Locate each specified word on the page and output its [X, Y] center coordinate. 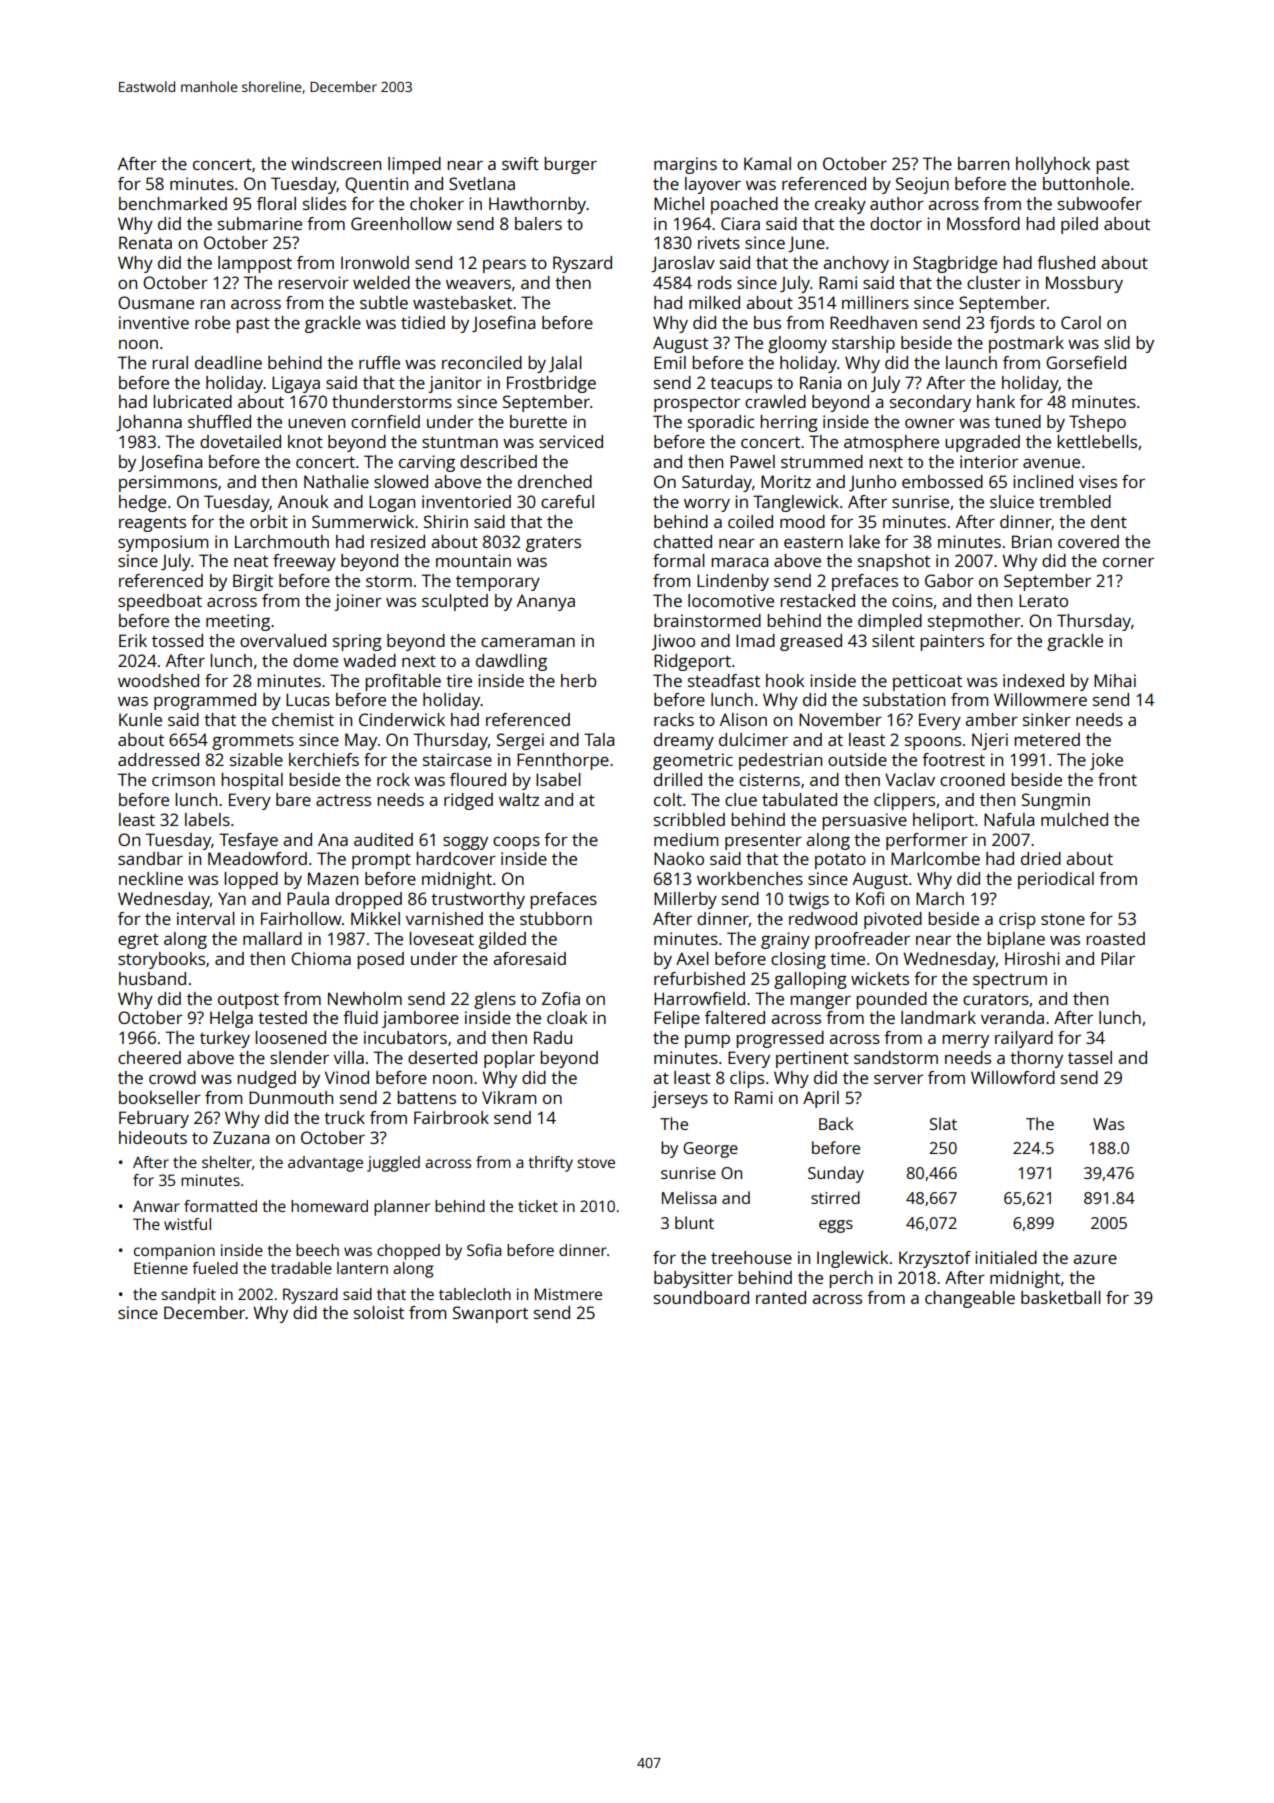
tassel [1090, 1057]
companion [174, 1252]
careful [567, 501]
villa [349, 1057]
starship [863, 344]
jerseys [680, 1099]
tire [459, 680]
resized [398, 541]
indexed [1033, 680]
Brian [1032, 541]
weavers [478, 284]
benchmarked [173, 203]
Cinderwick [402, 719]
